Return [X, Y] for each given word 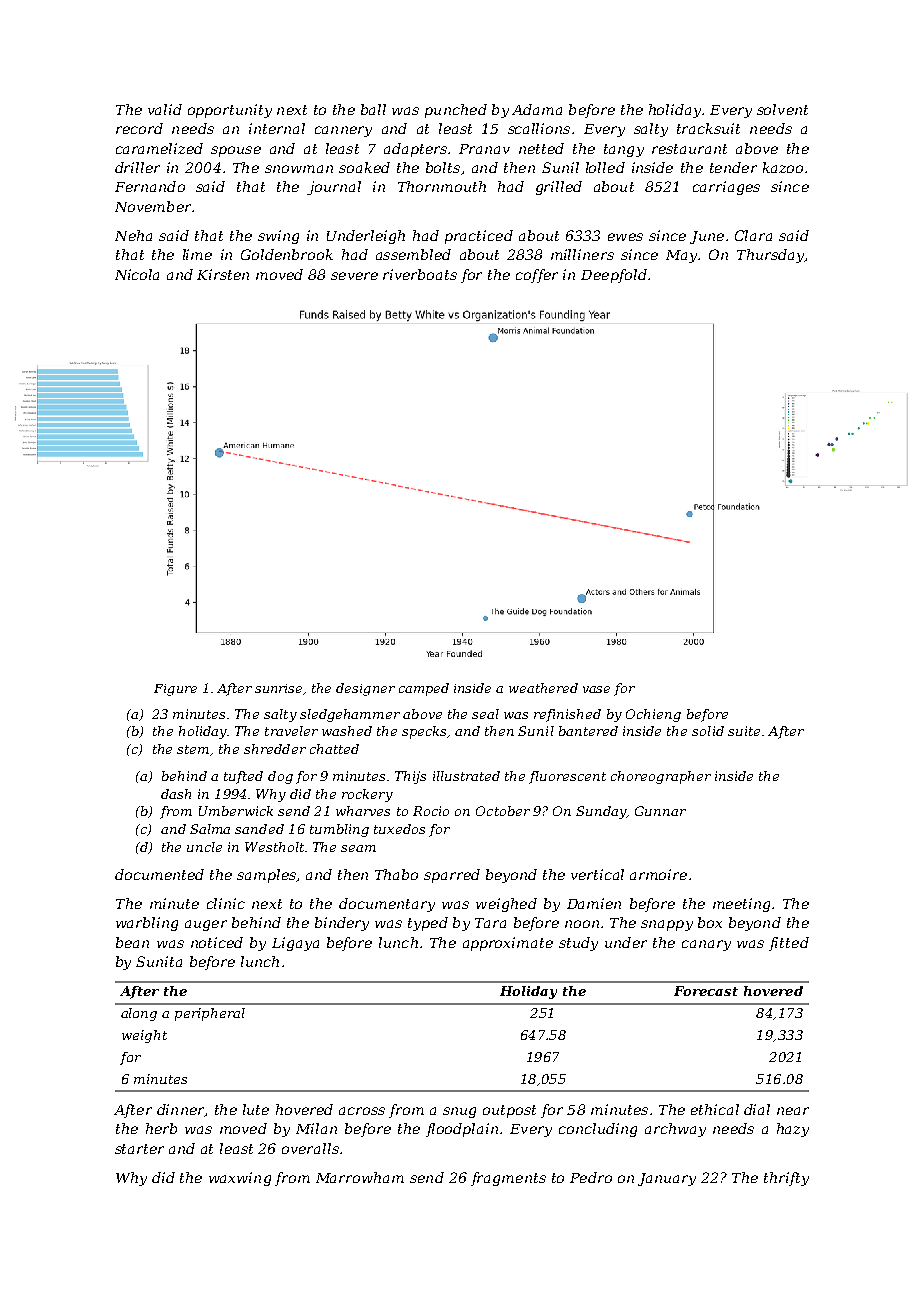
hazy [793, 1130]
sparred [452, 876]
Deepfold [614, 276]
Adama [537, 109]
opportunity [230, 111]
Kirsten [223, 274]
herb [161, 1128]
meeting [741, 905]
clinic [226, 903]
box [710, 922]
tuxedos [399, 829]
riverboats [420, 274]
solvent [782, 109]
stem [193, 749]
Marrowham [360, 1177]
